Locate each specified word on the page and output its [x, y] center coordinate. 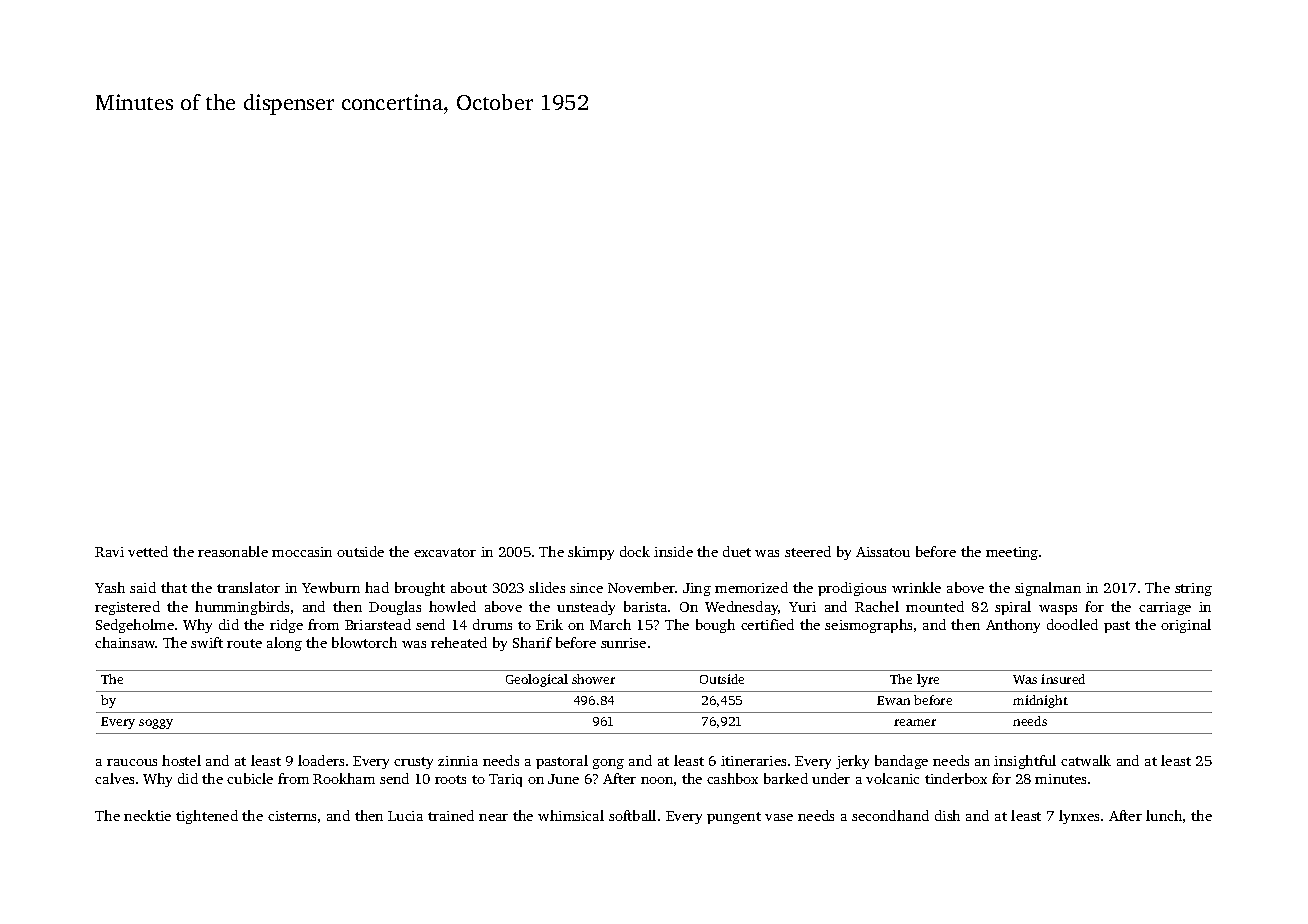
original [1186, 626]
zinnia [458, 761]
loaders [321, 760]
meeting [1012, 553]
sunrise [623, 643]
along [284, 644]
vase [779, 817]
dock [635, 551]
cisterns [292, 816]
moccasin [302, 552]
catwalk [1086, 760]
